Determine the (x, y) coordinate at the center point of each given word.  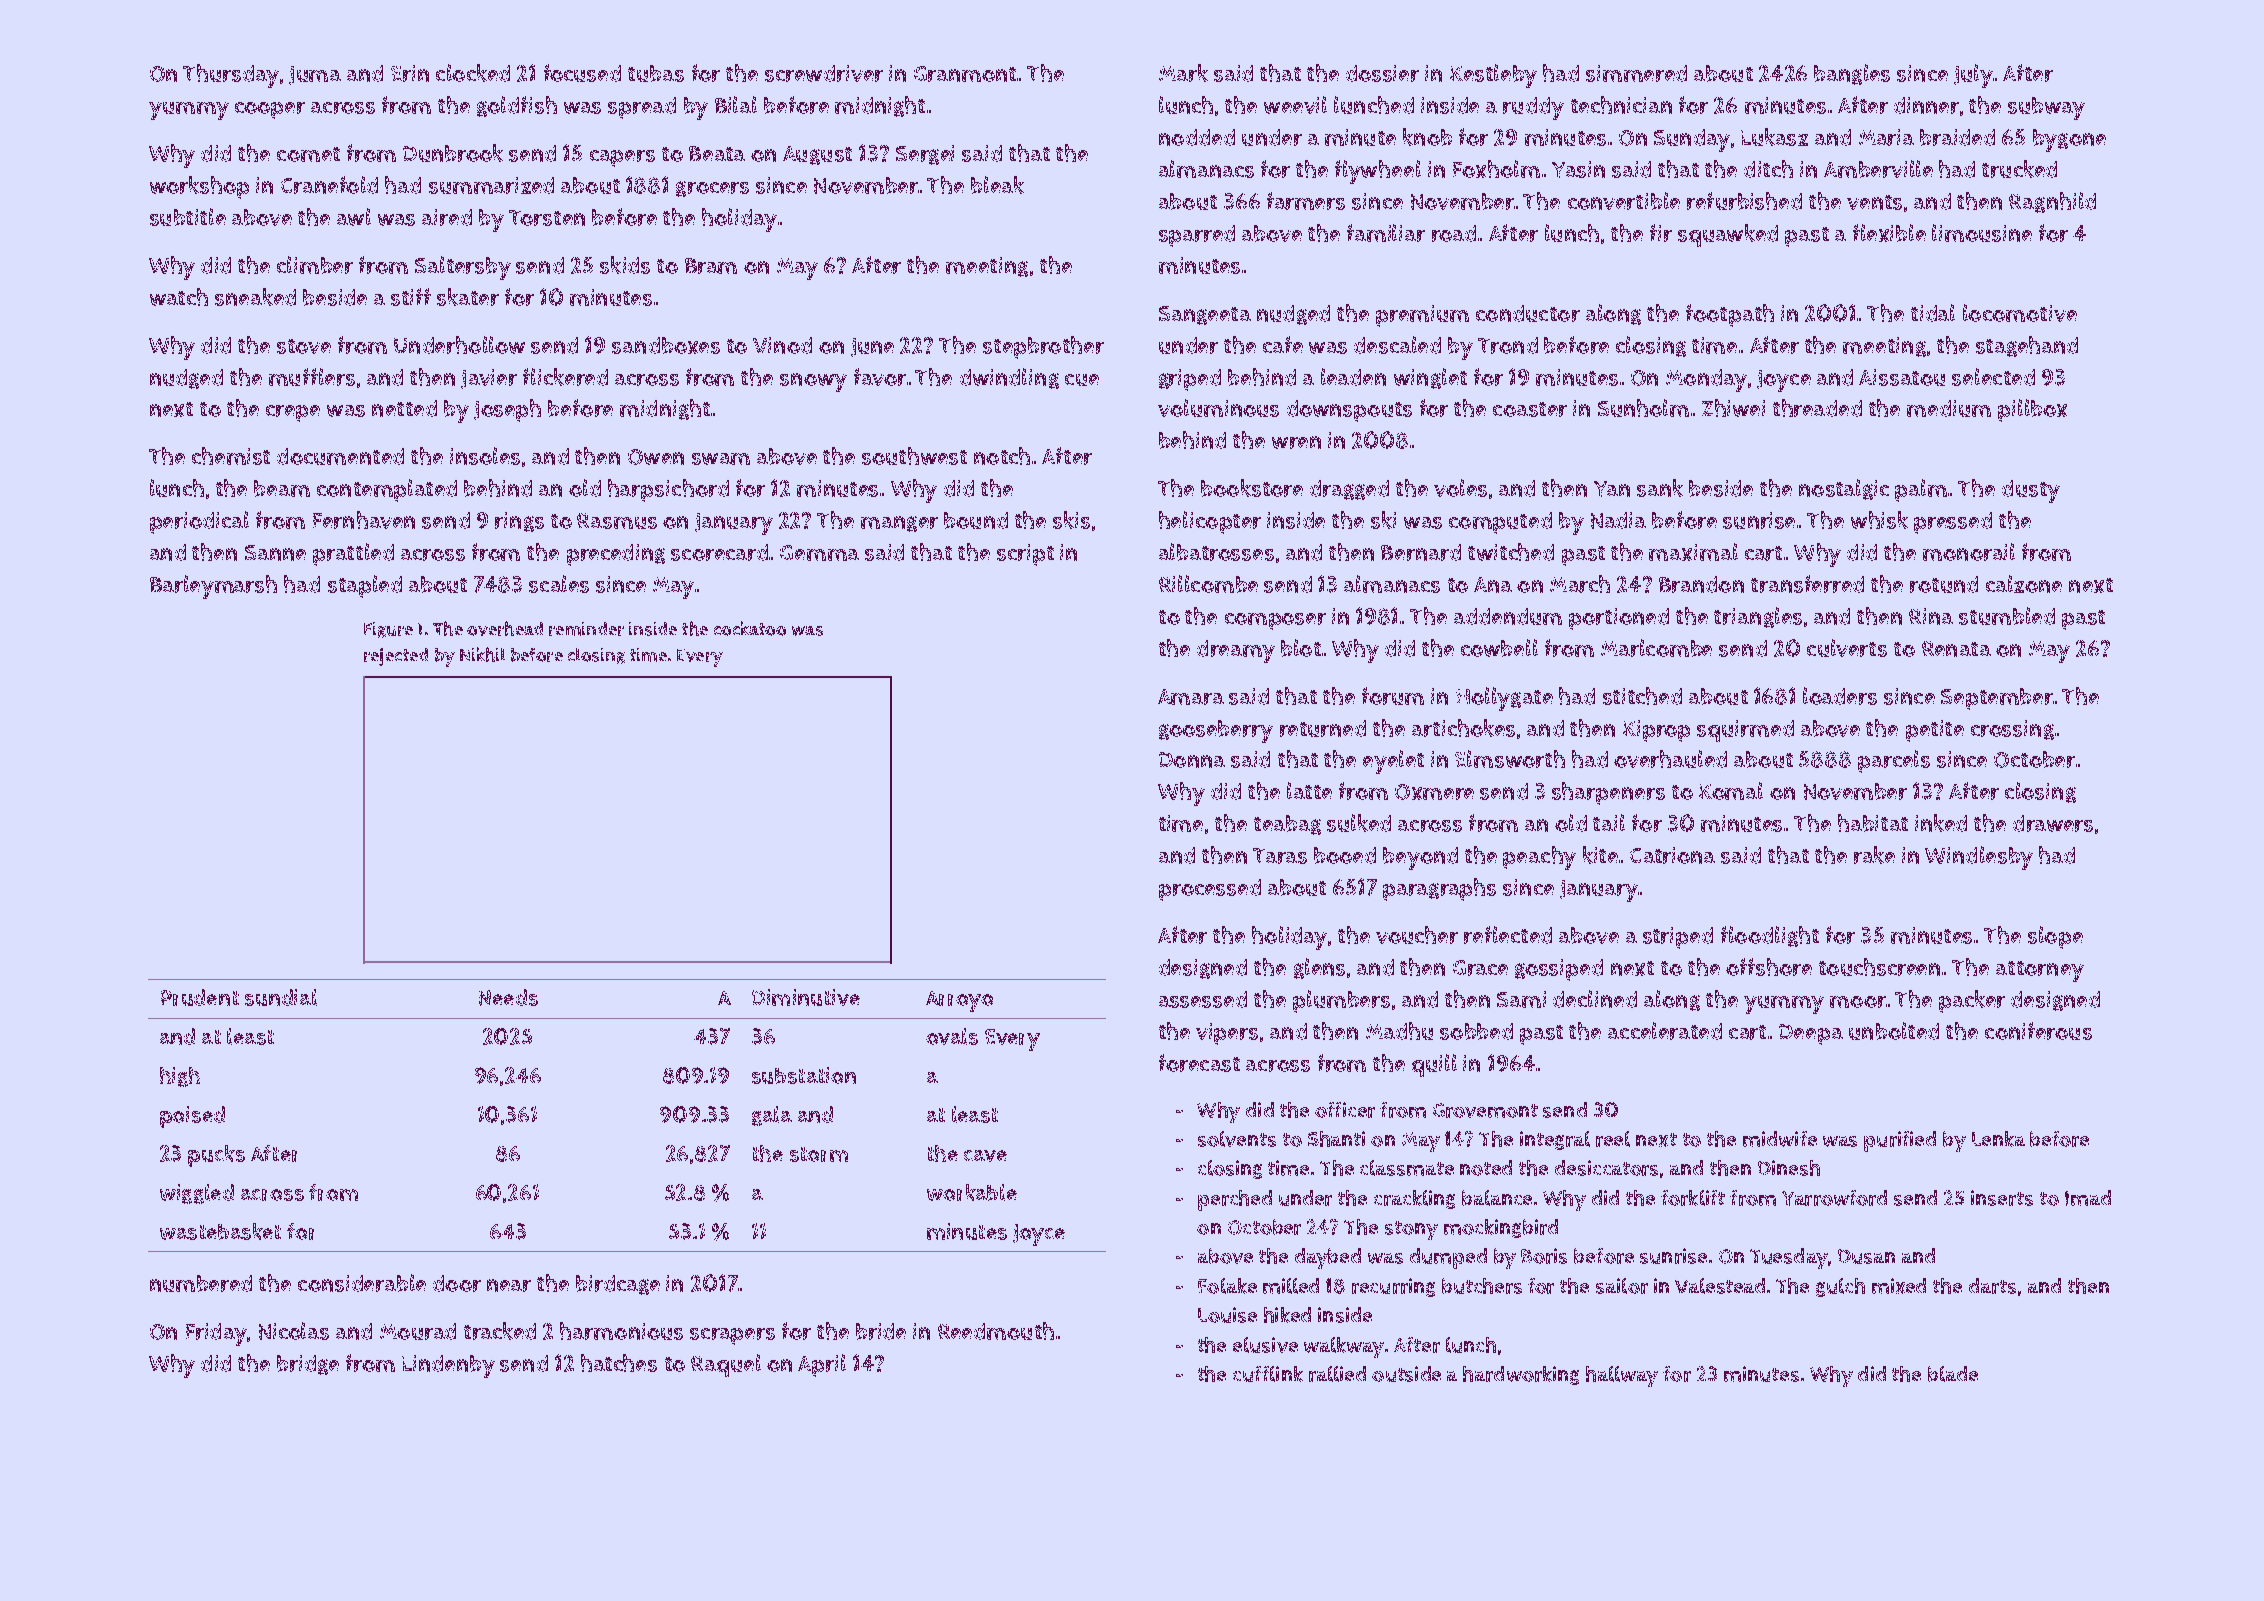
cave (985, 1156)
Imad (2088, 1198)
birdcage (618, 1285)
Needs (508, 997)
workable (972, 1192)
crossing (2012, 730)
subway (2046, 108)
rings (519, 522)
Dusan (1866, 1256)
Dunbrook (453, 153)
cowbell (1499, 648)
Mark (1183, 73)
